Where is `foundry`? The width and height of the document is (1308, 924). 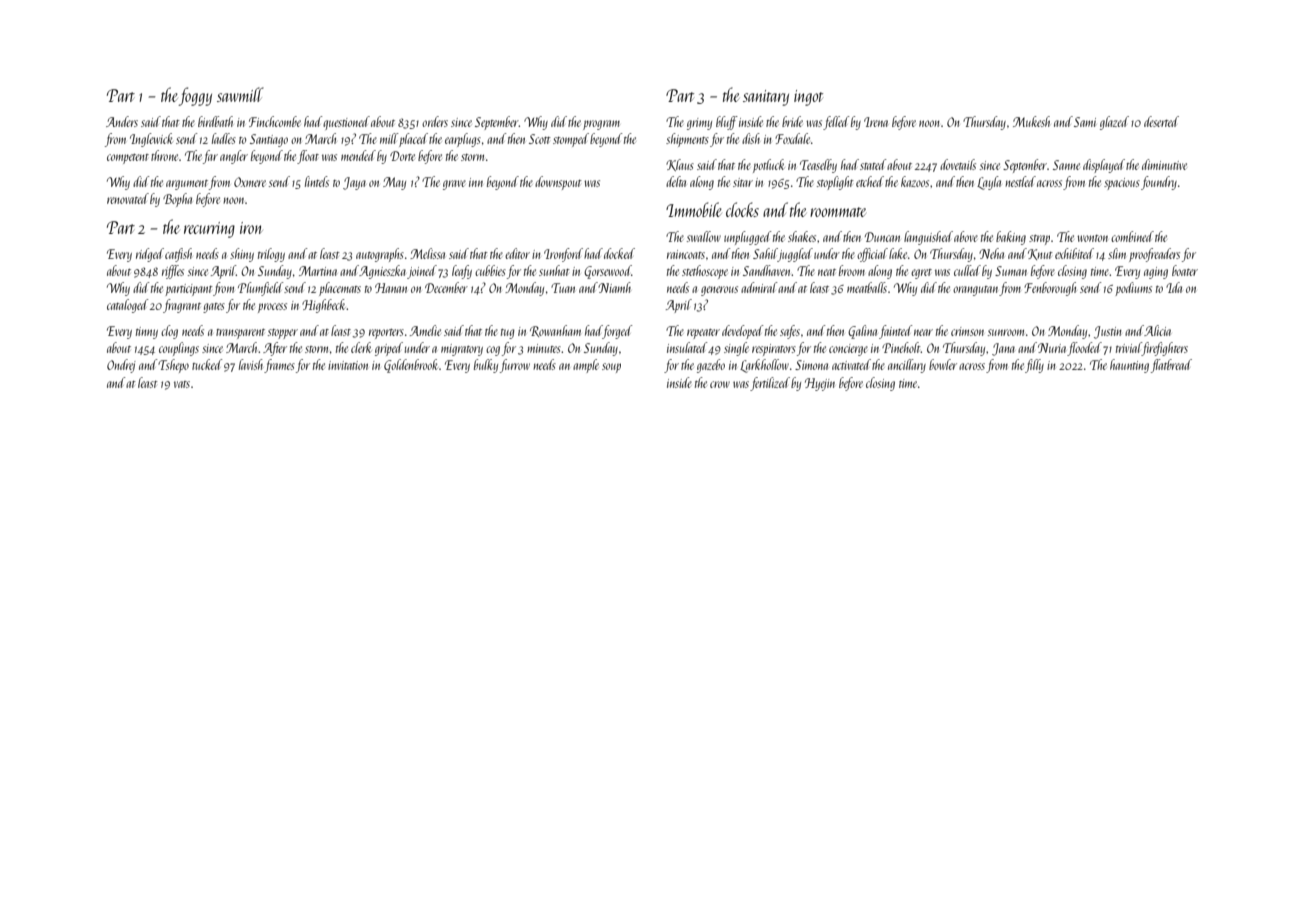 foundry is located at coordinates (1159, 183).
